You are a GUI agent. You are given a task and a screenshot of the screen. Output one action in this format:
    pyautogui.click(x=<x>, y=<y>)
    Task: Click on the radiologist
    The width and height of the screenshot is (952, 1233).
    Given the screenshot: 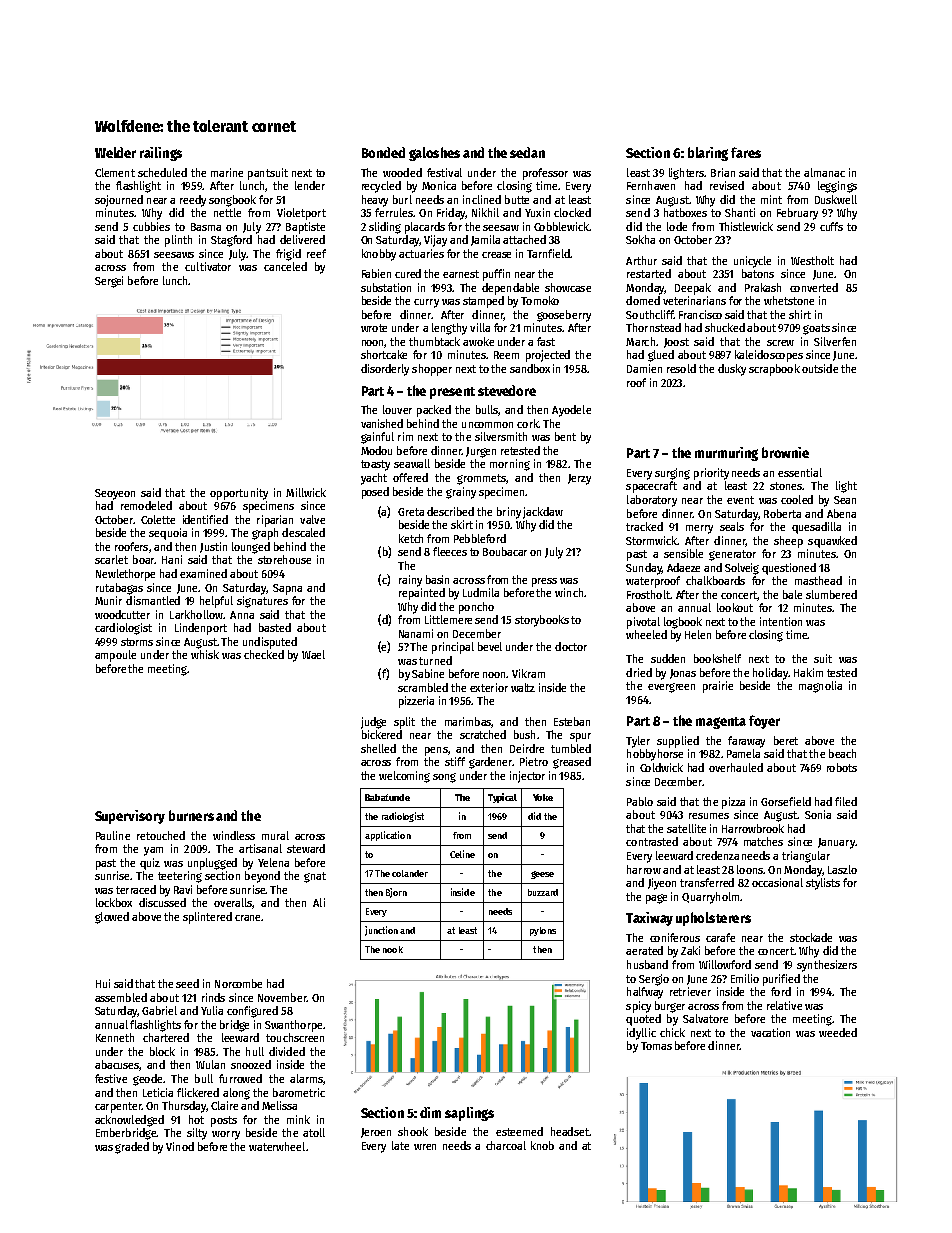 What is the action you would take?
    pyautogui.click(x=403, y=817)
